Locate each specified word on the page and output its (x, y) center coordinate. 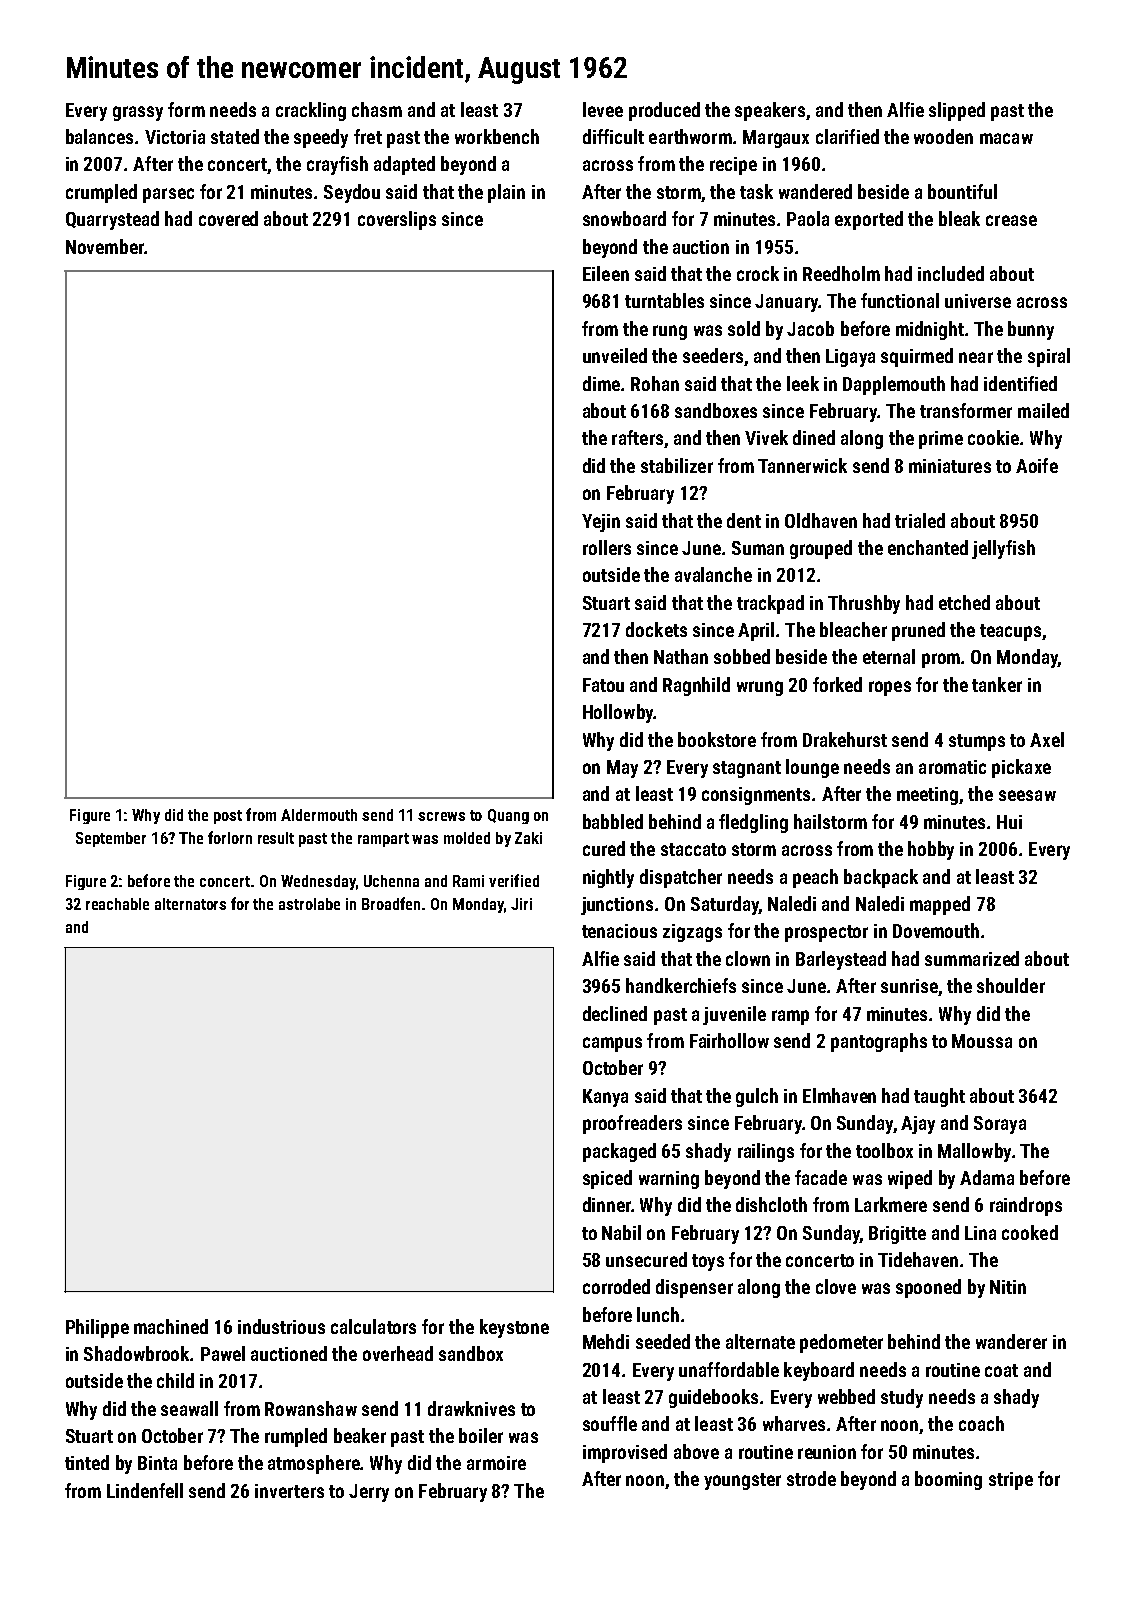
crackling (311, 111)
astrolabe (309, 904)
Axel (1047, 739)
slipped (957, 111)
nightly (608, 878)
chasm (377, 109)
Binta (157, 1463)
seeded (663, 1341)
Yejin (601, 523)
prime (941, 440)
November (105, 246)
